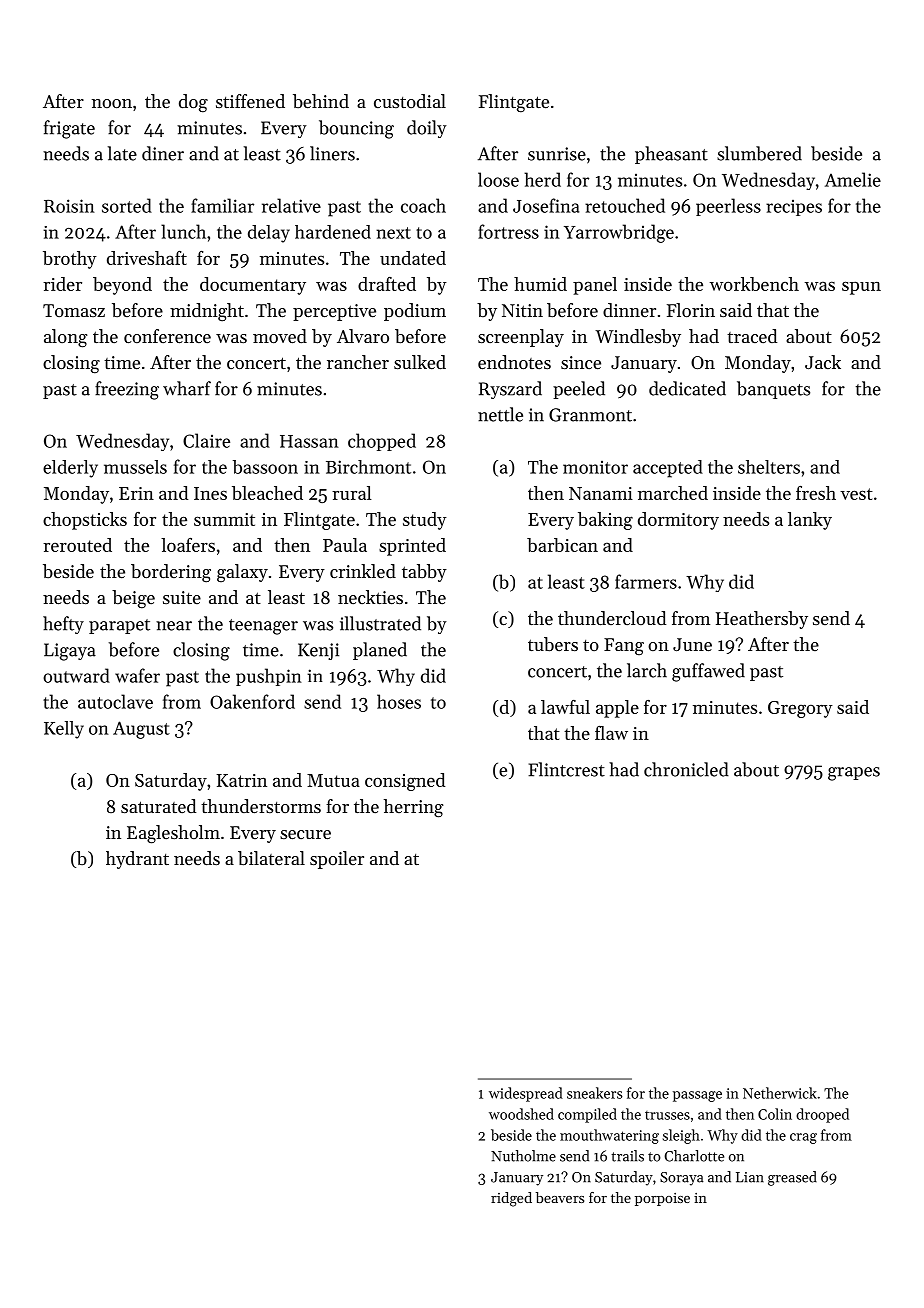  Describe the element at coordinates (697, 1096) in the image. I see `passage` at that location.
